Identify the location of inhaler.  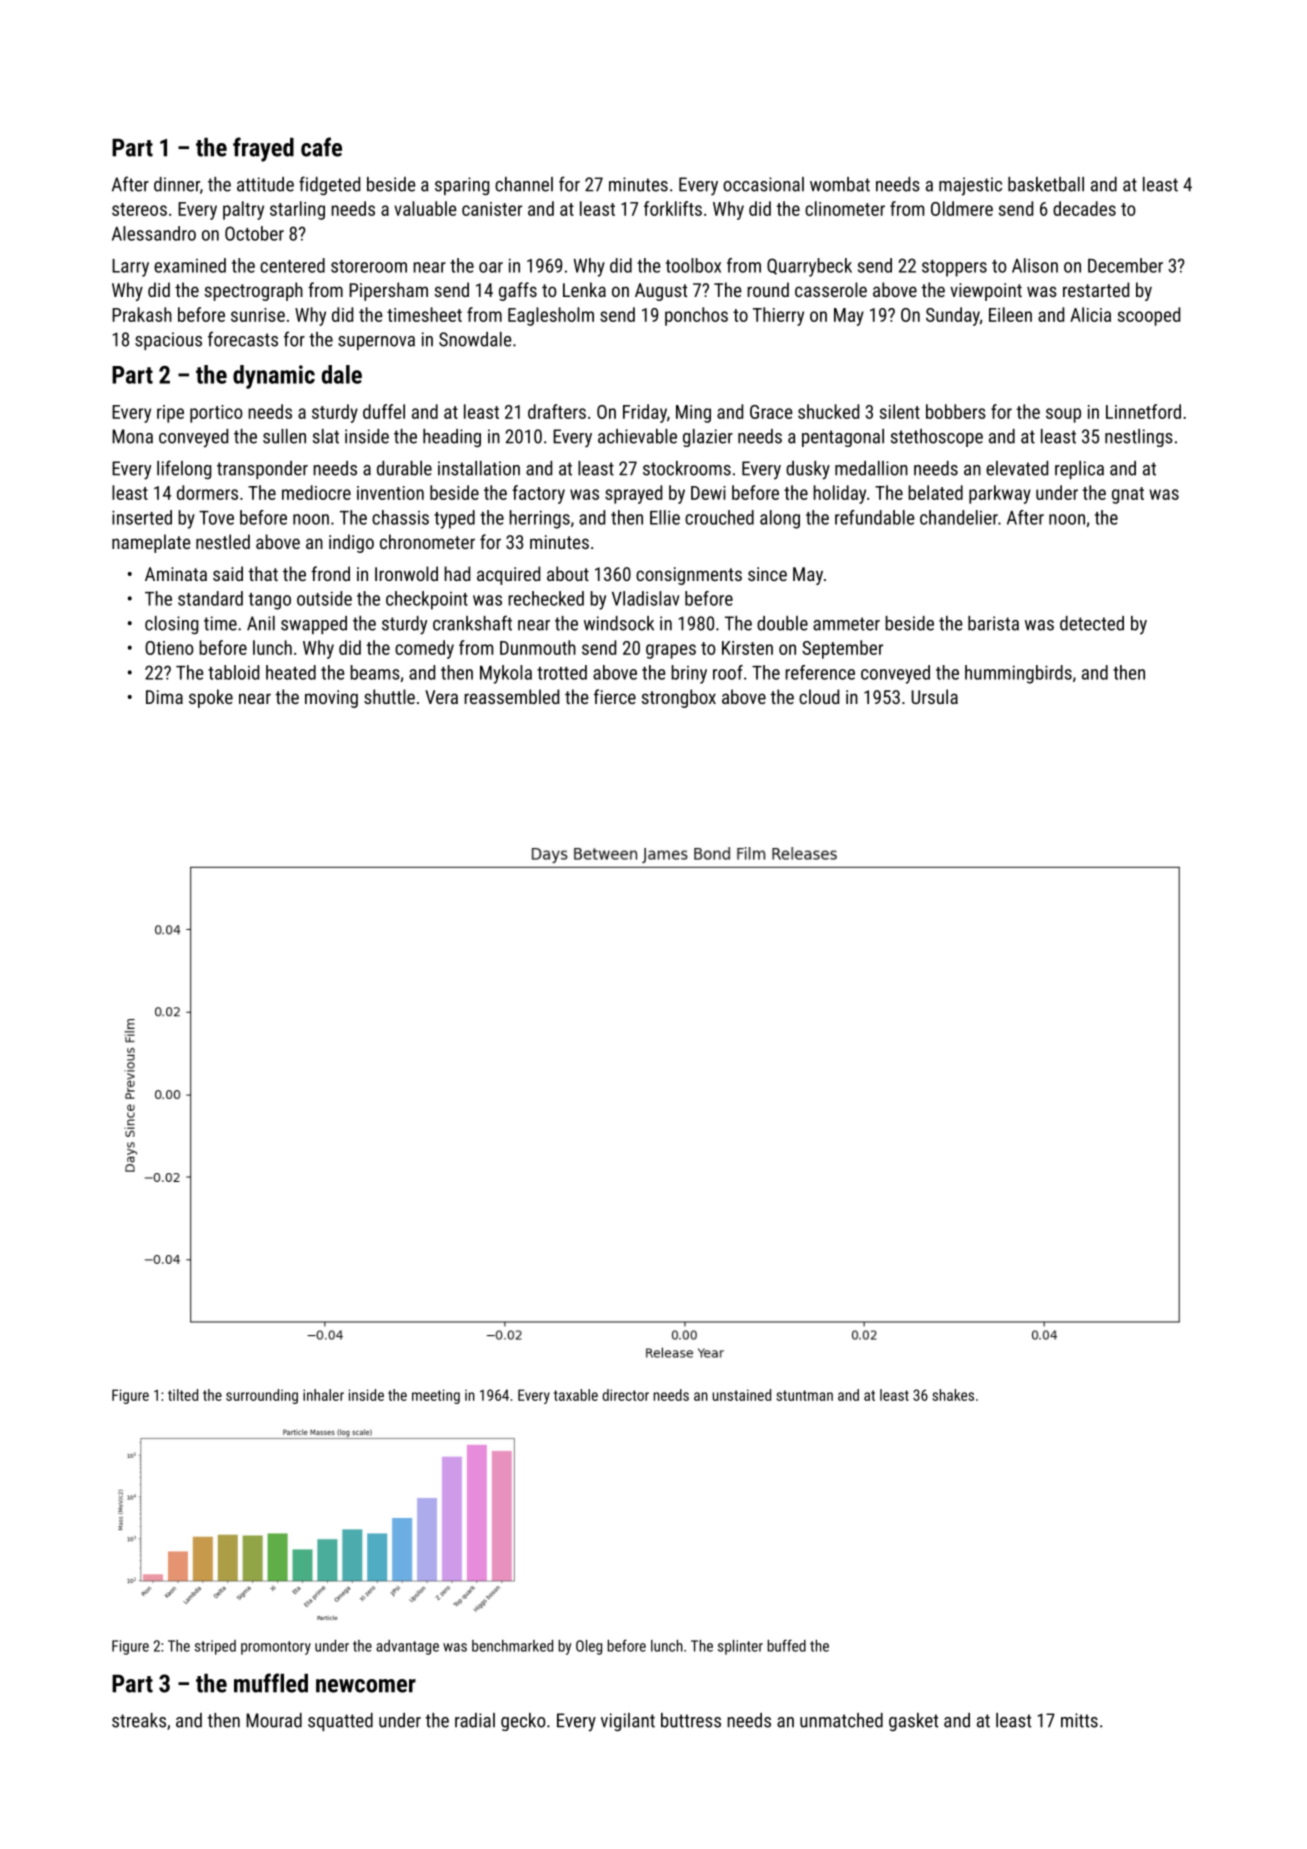
(323, 1395).
